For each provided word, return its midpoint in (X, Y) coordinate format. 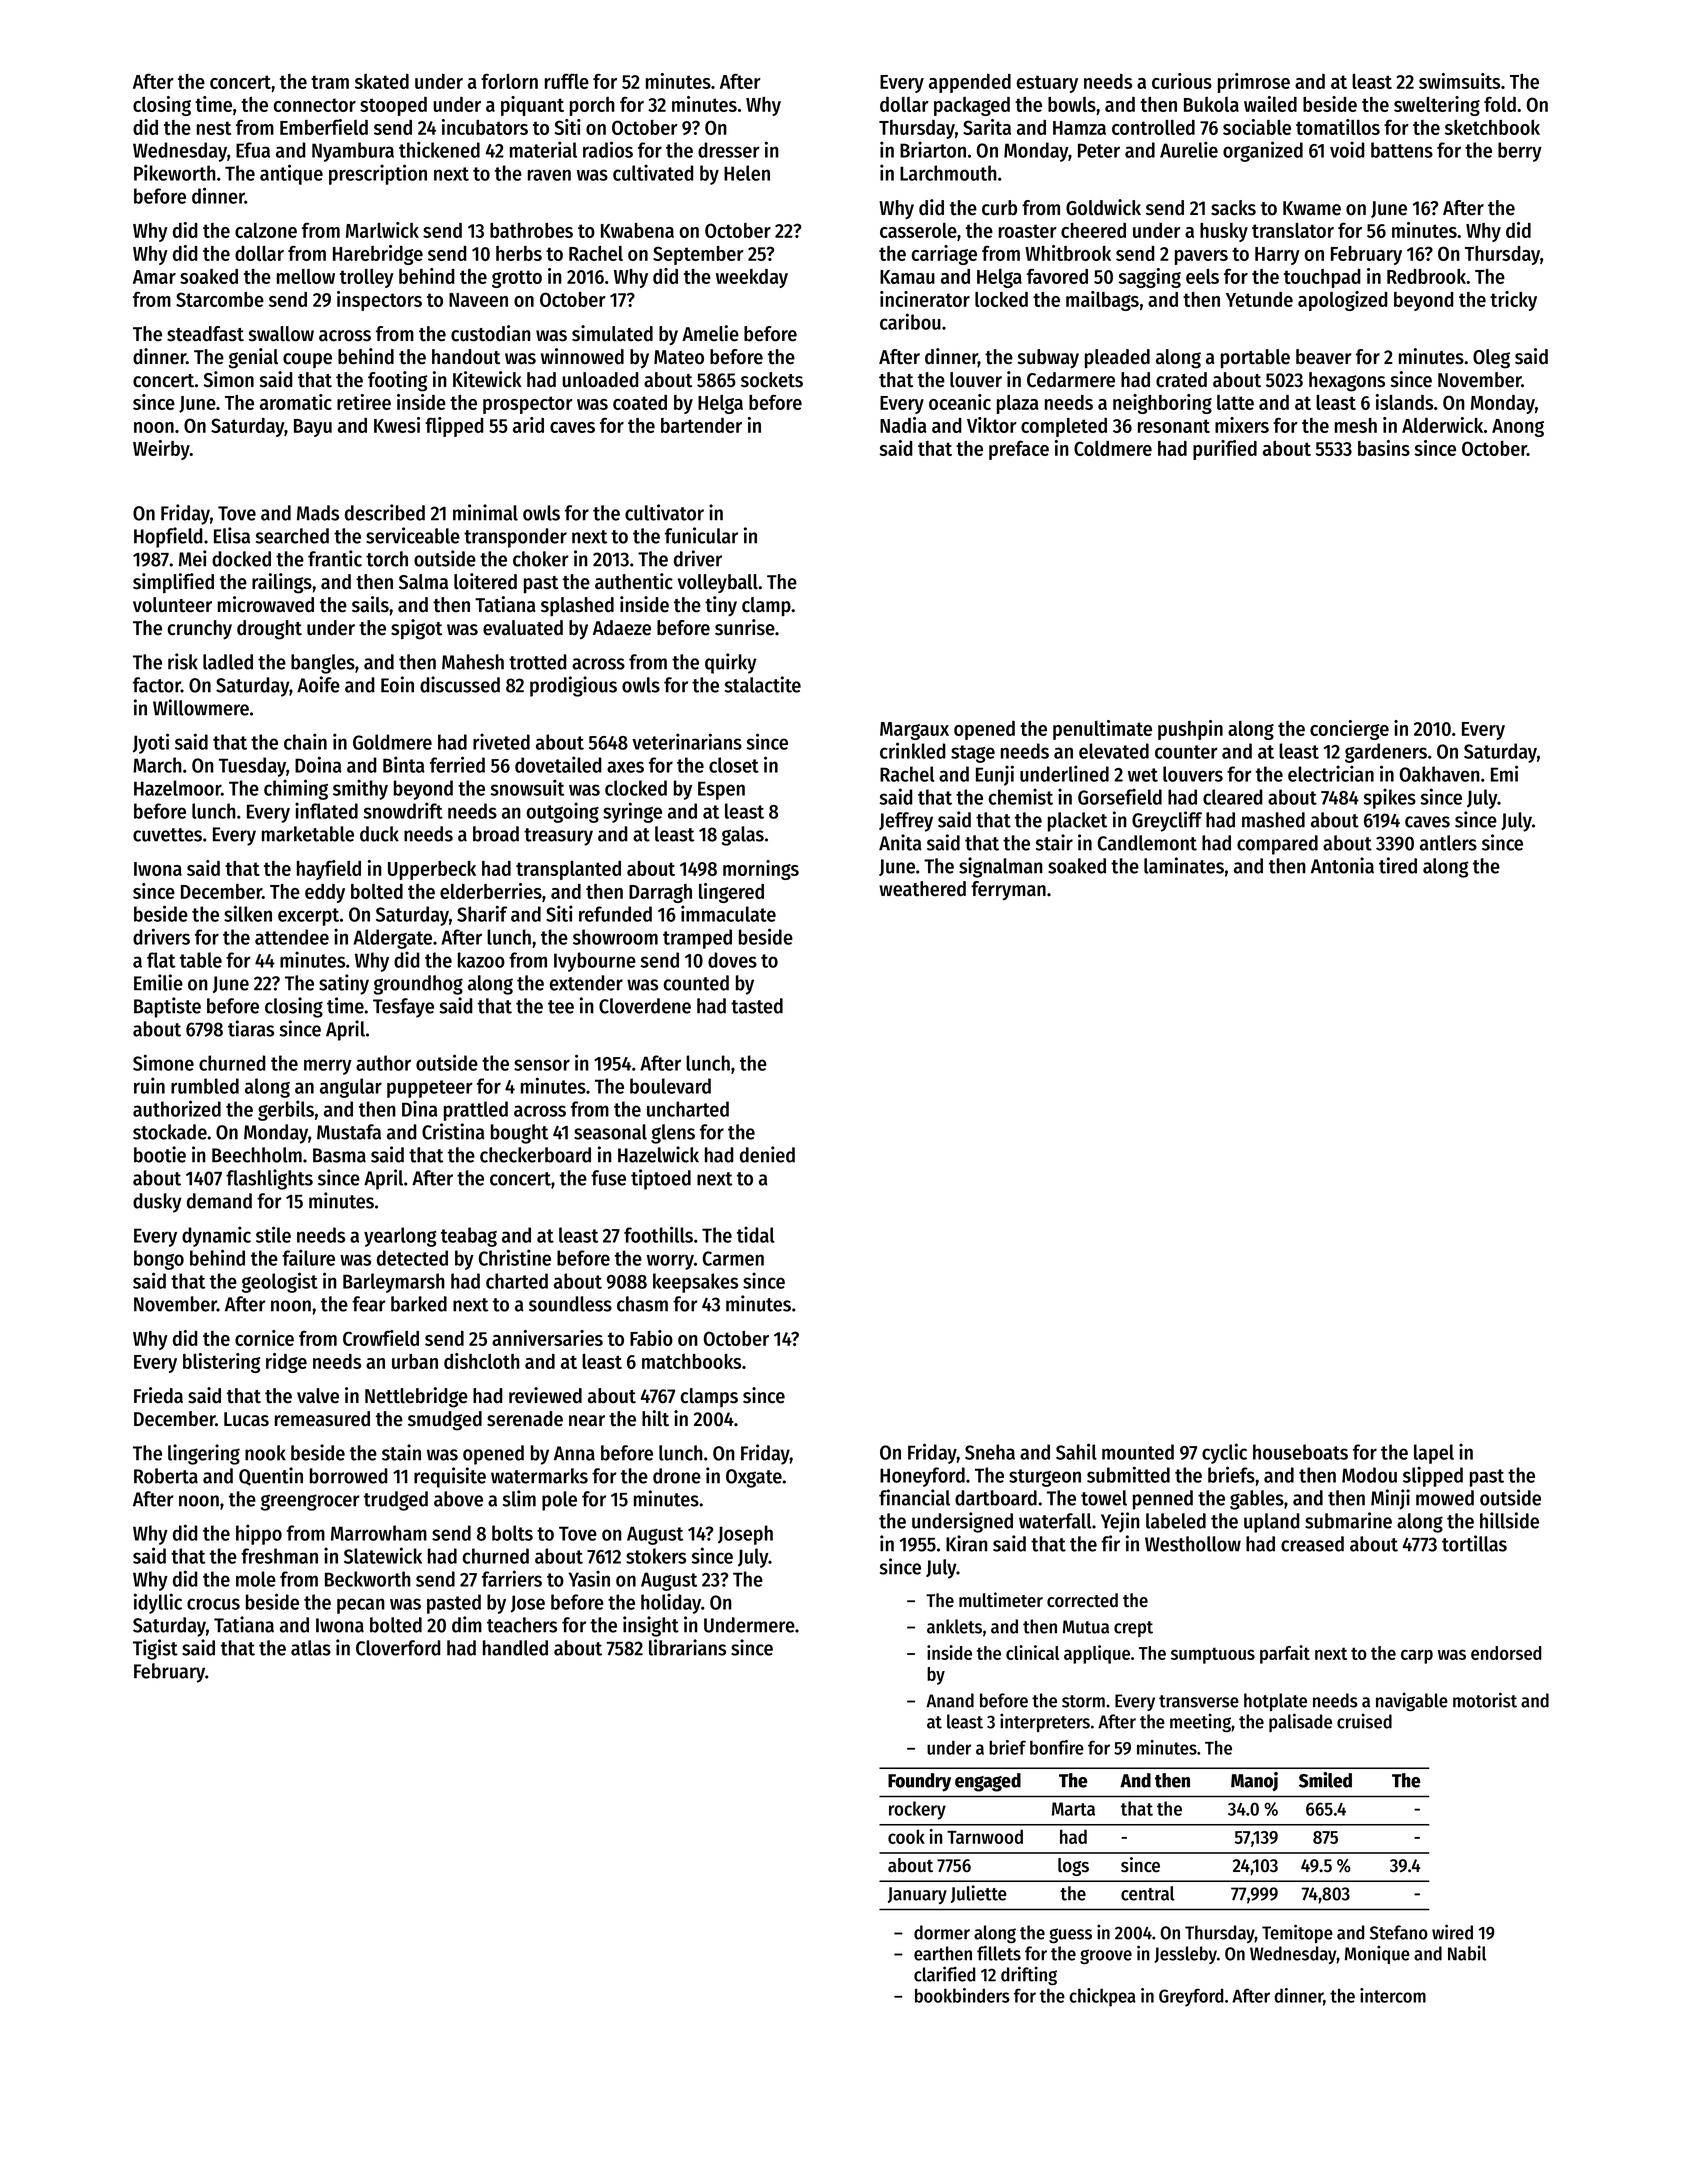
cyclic (1224, 1453)
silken (248, 913)
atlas (311, 1648)
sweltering (1437, 106)
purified (1225, 450)
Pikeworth (175, 172)
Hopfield (168, 537)
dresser (729, 150)
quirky (731, 663)
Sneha (990, 1452)
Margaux (914, 731)
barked (419, 1304)
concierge (1349, 730)
